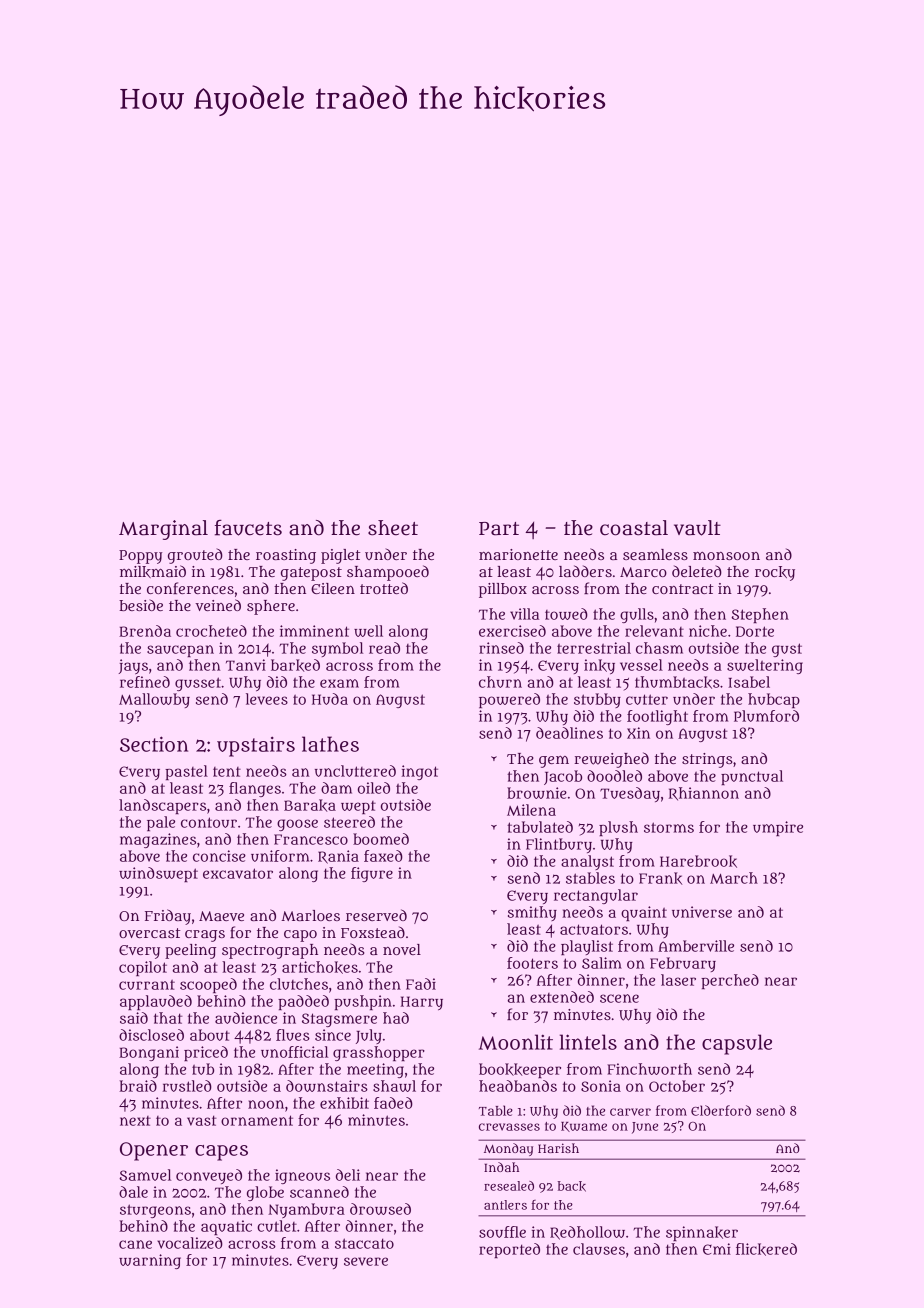 This document has height=1308, width=924. Describe the element at coordinates (149, 933) in the document. I see `overcast` at that location.
